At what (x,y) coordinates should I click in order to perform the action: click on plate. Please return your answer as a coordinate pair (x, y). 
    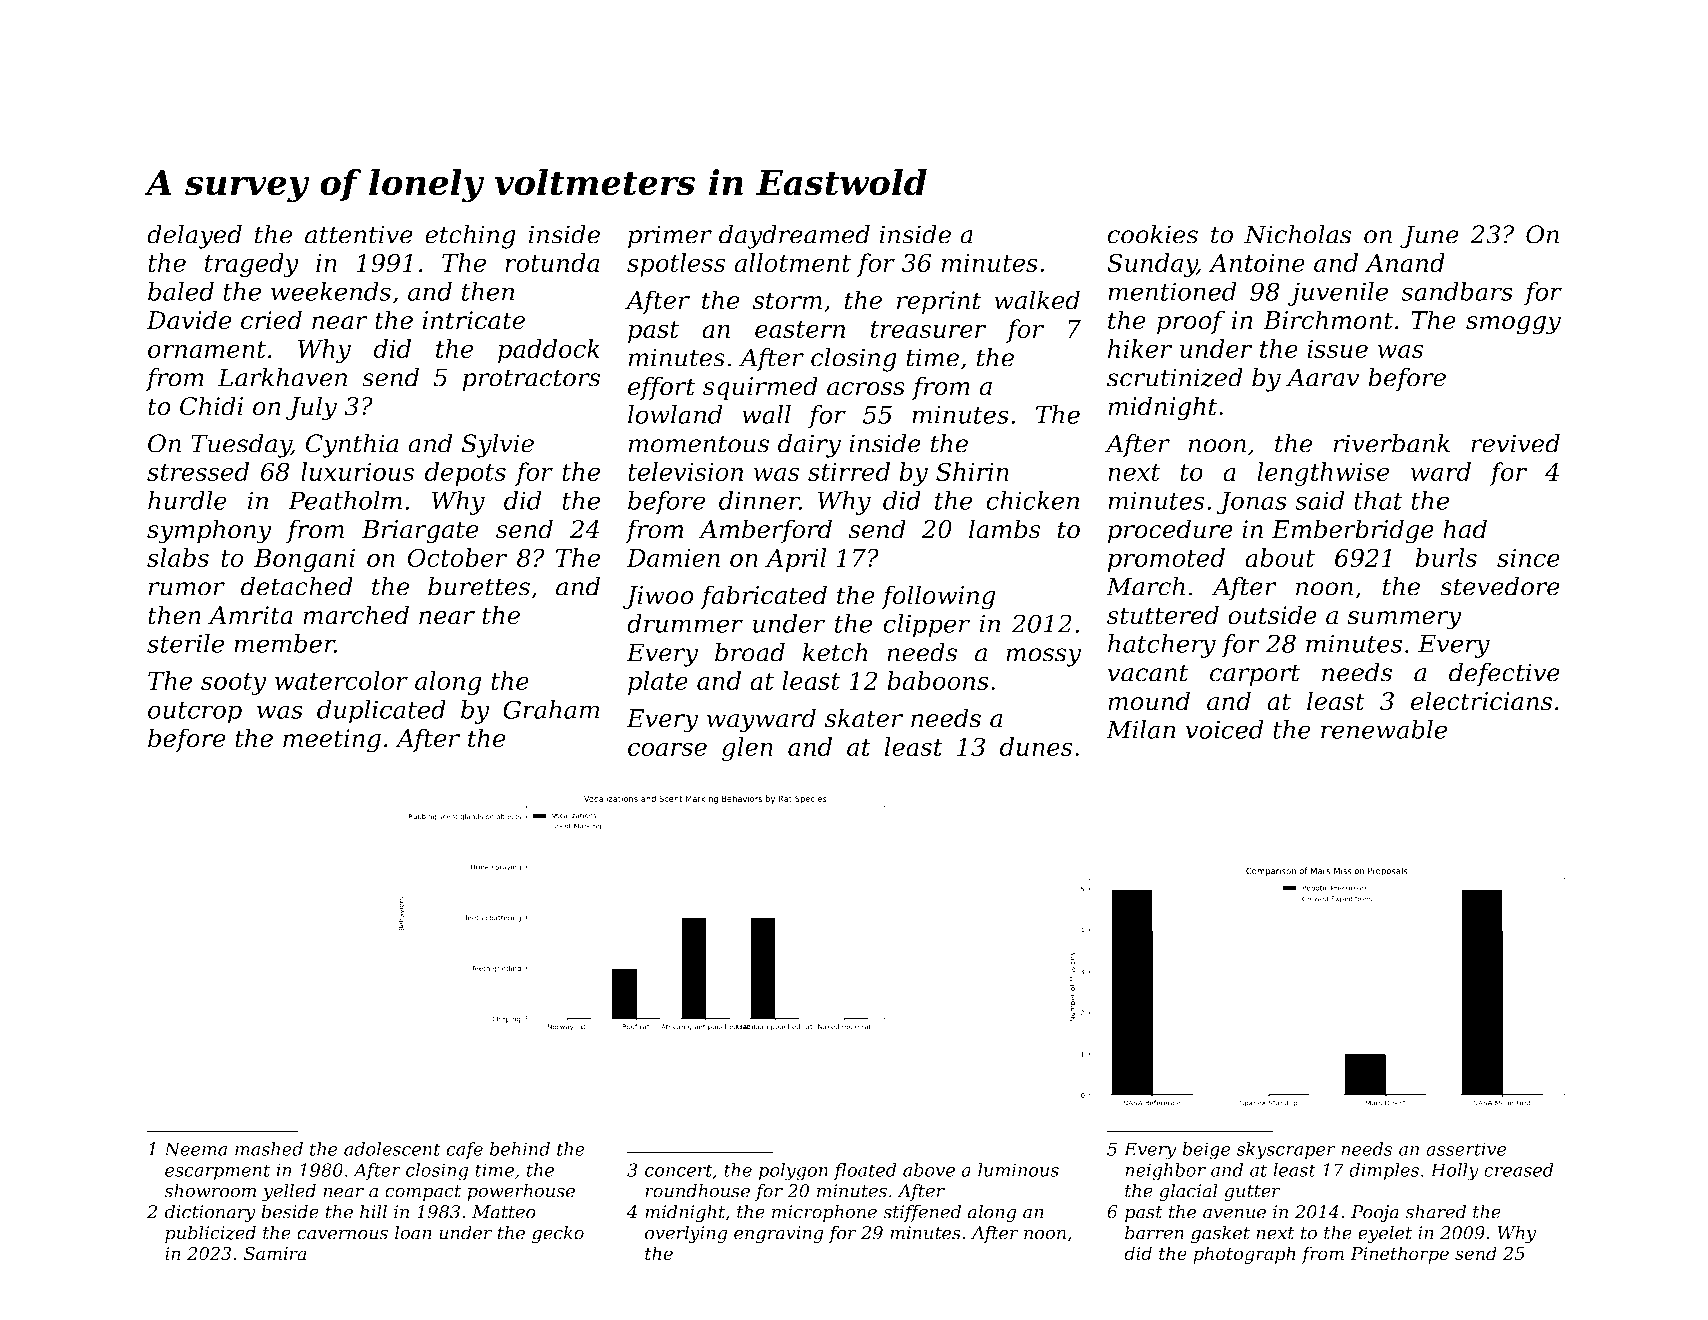
    Looking at the image, I should click on (658, 683).
